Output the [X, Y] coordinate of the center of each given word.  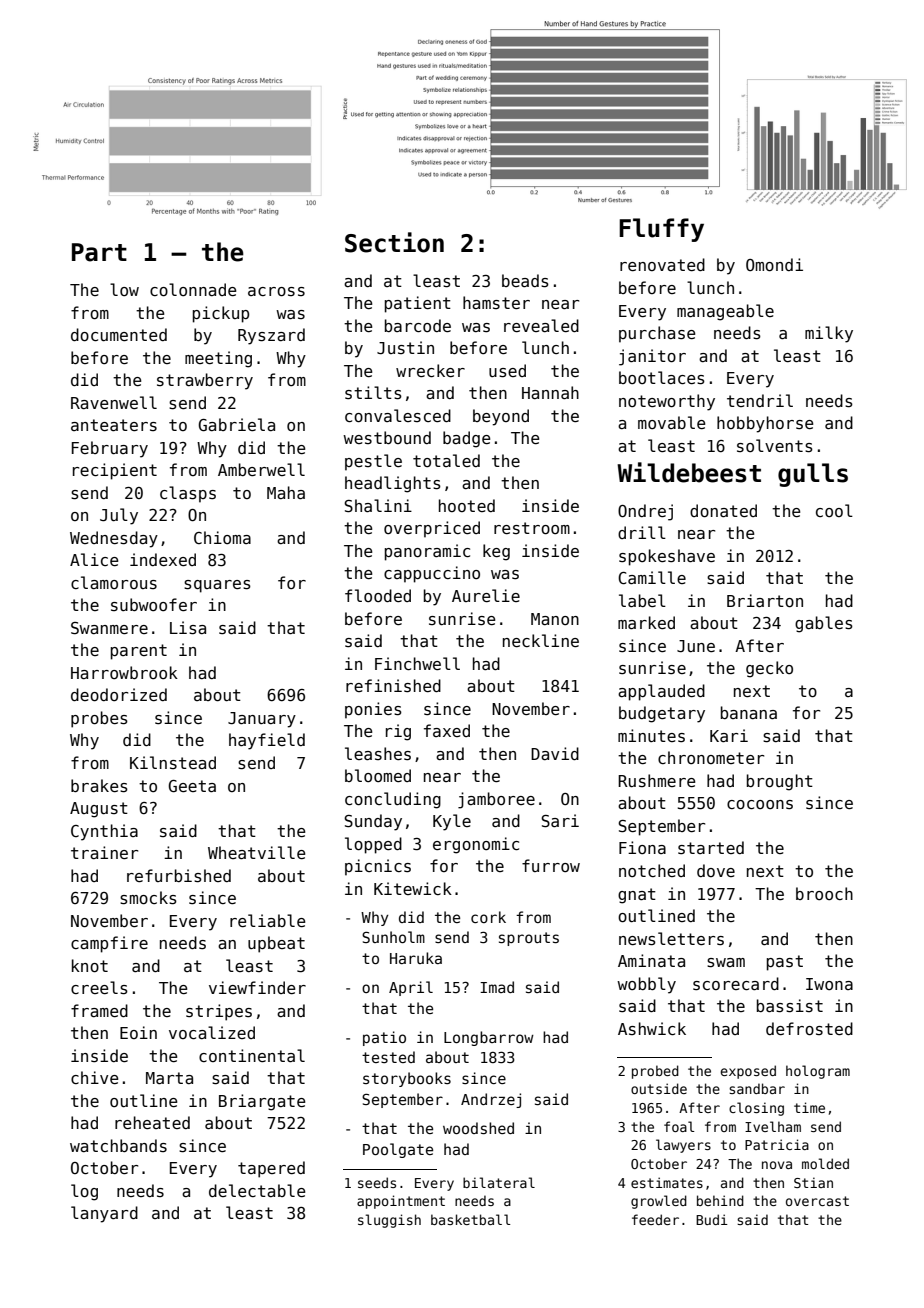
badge [466, 439]
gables [824, 624]
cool [834, 510]
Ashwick [652, 1028]
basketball [471, 1219]
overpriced [432, 529]
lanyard [104, 1214]
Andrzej [491, 1100]
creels [99, 988]
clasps [188, 494]
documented [119, 335]
